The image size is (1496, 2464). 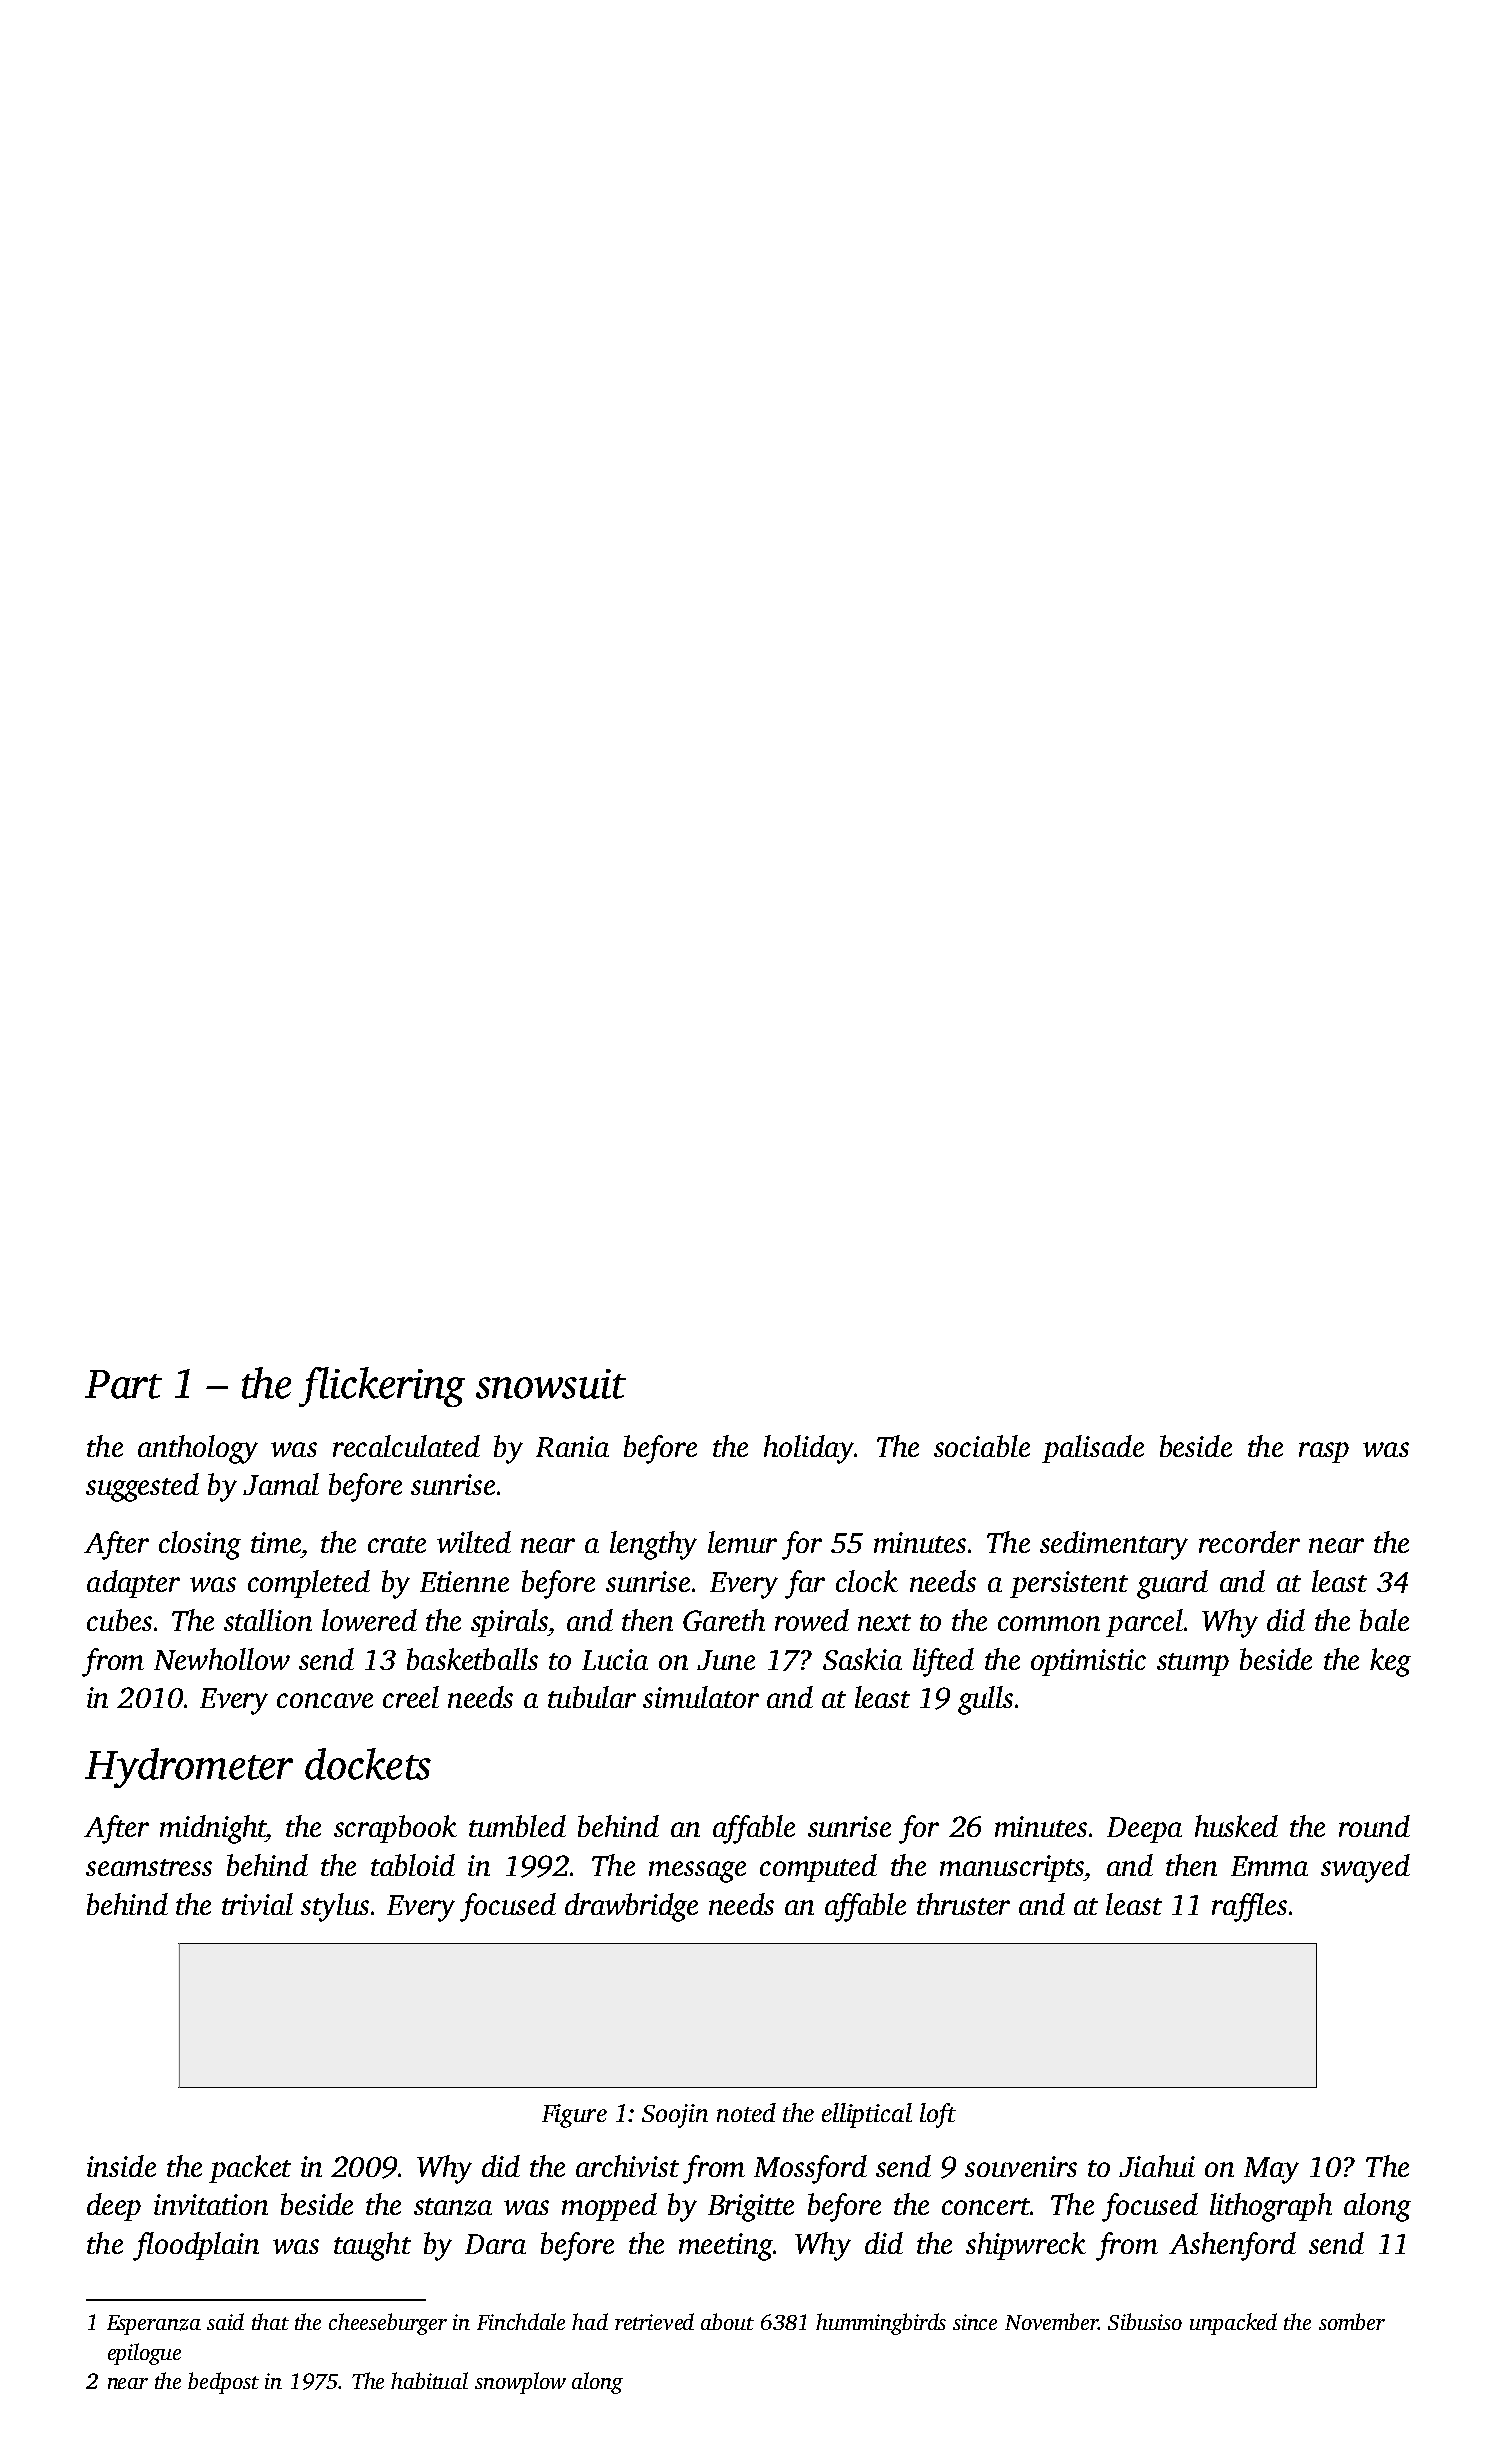 I want to click on sedimentary, so click(x=1114, y=1545).
